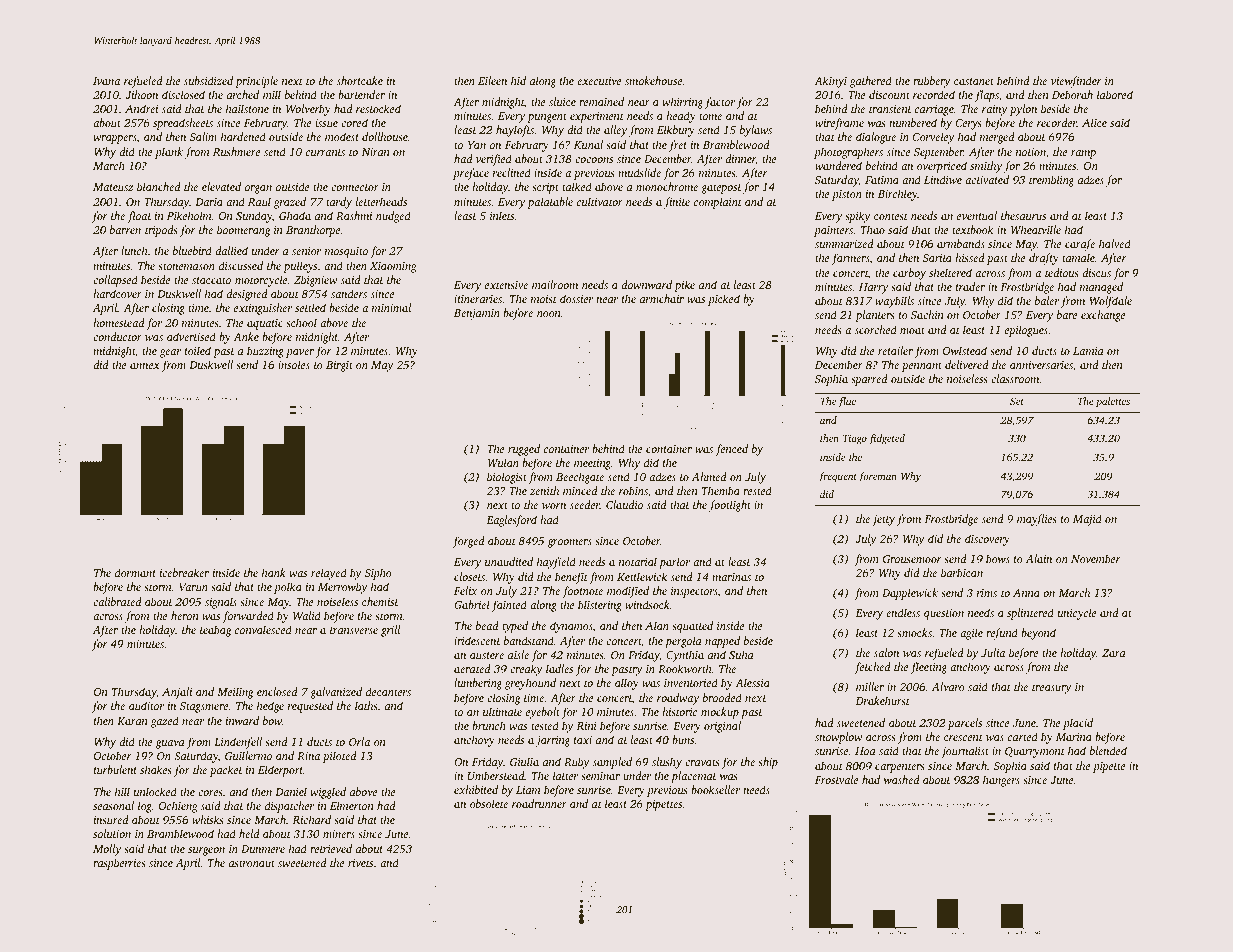 The height and width of the screenshot is (952, 1233). I want to click on fenced, so click(731, 450).
